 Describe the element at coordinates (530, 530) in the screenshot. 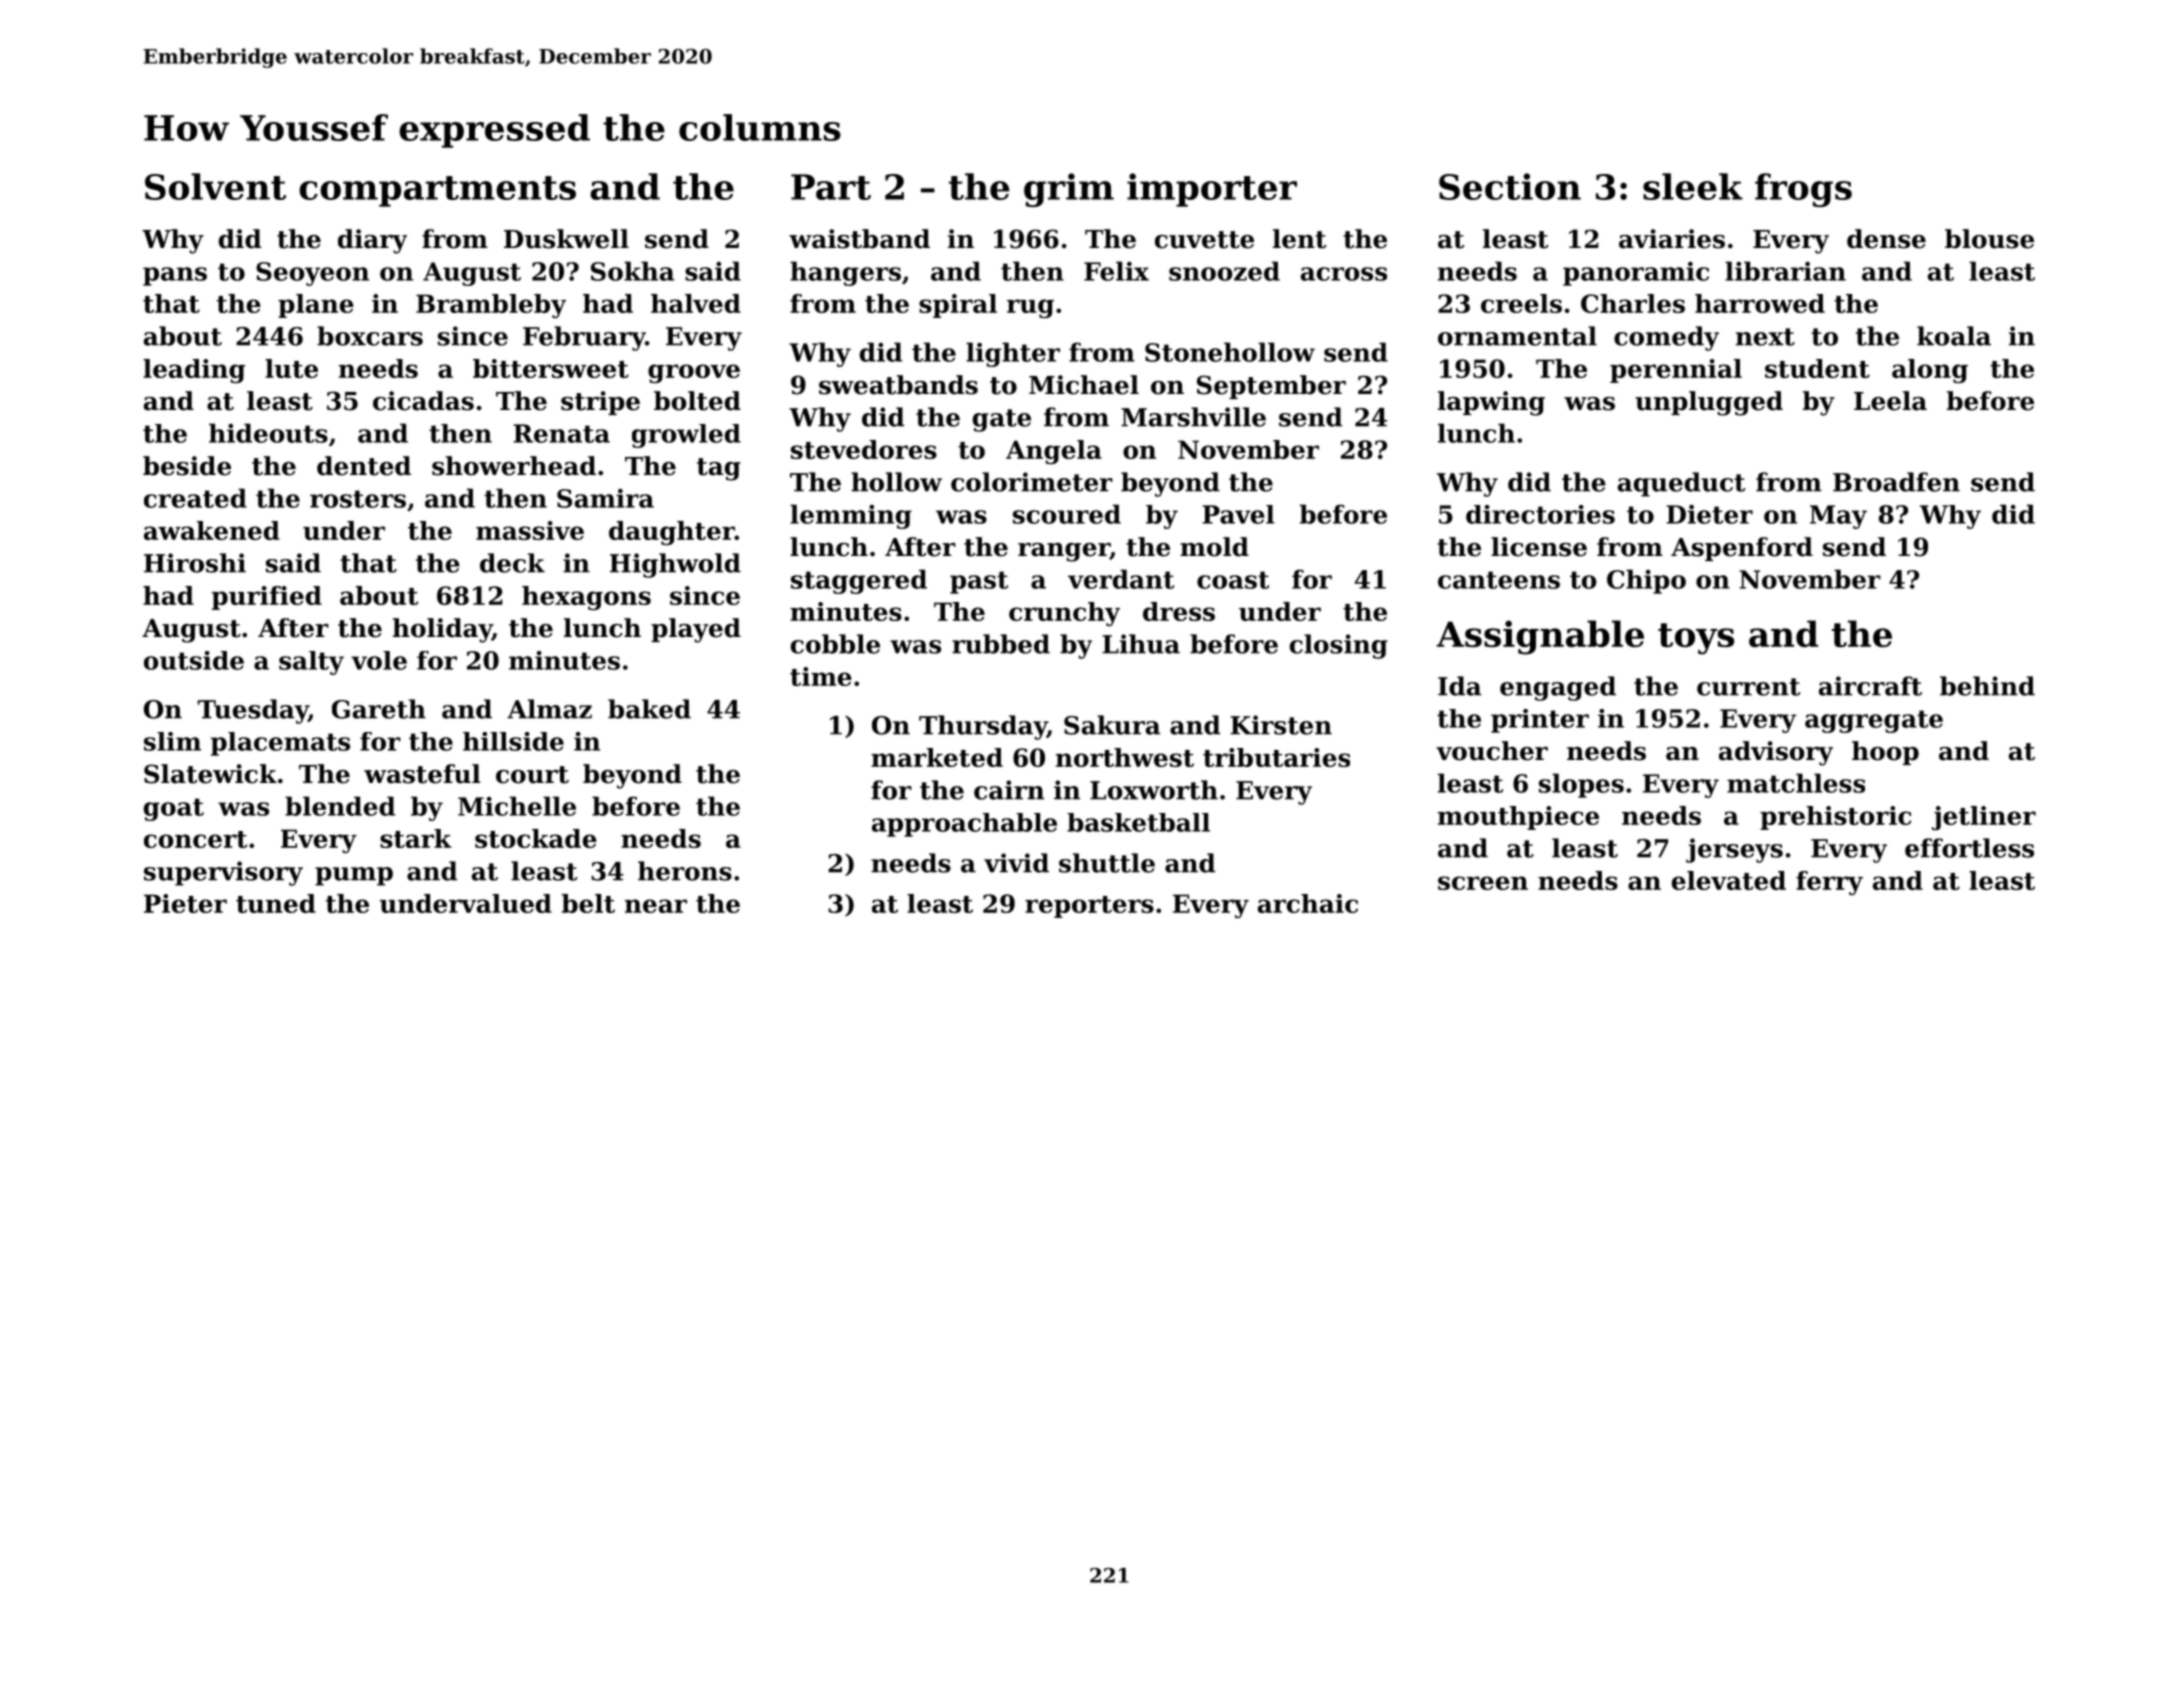

I see `massive` at that location.
